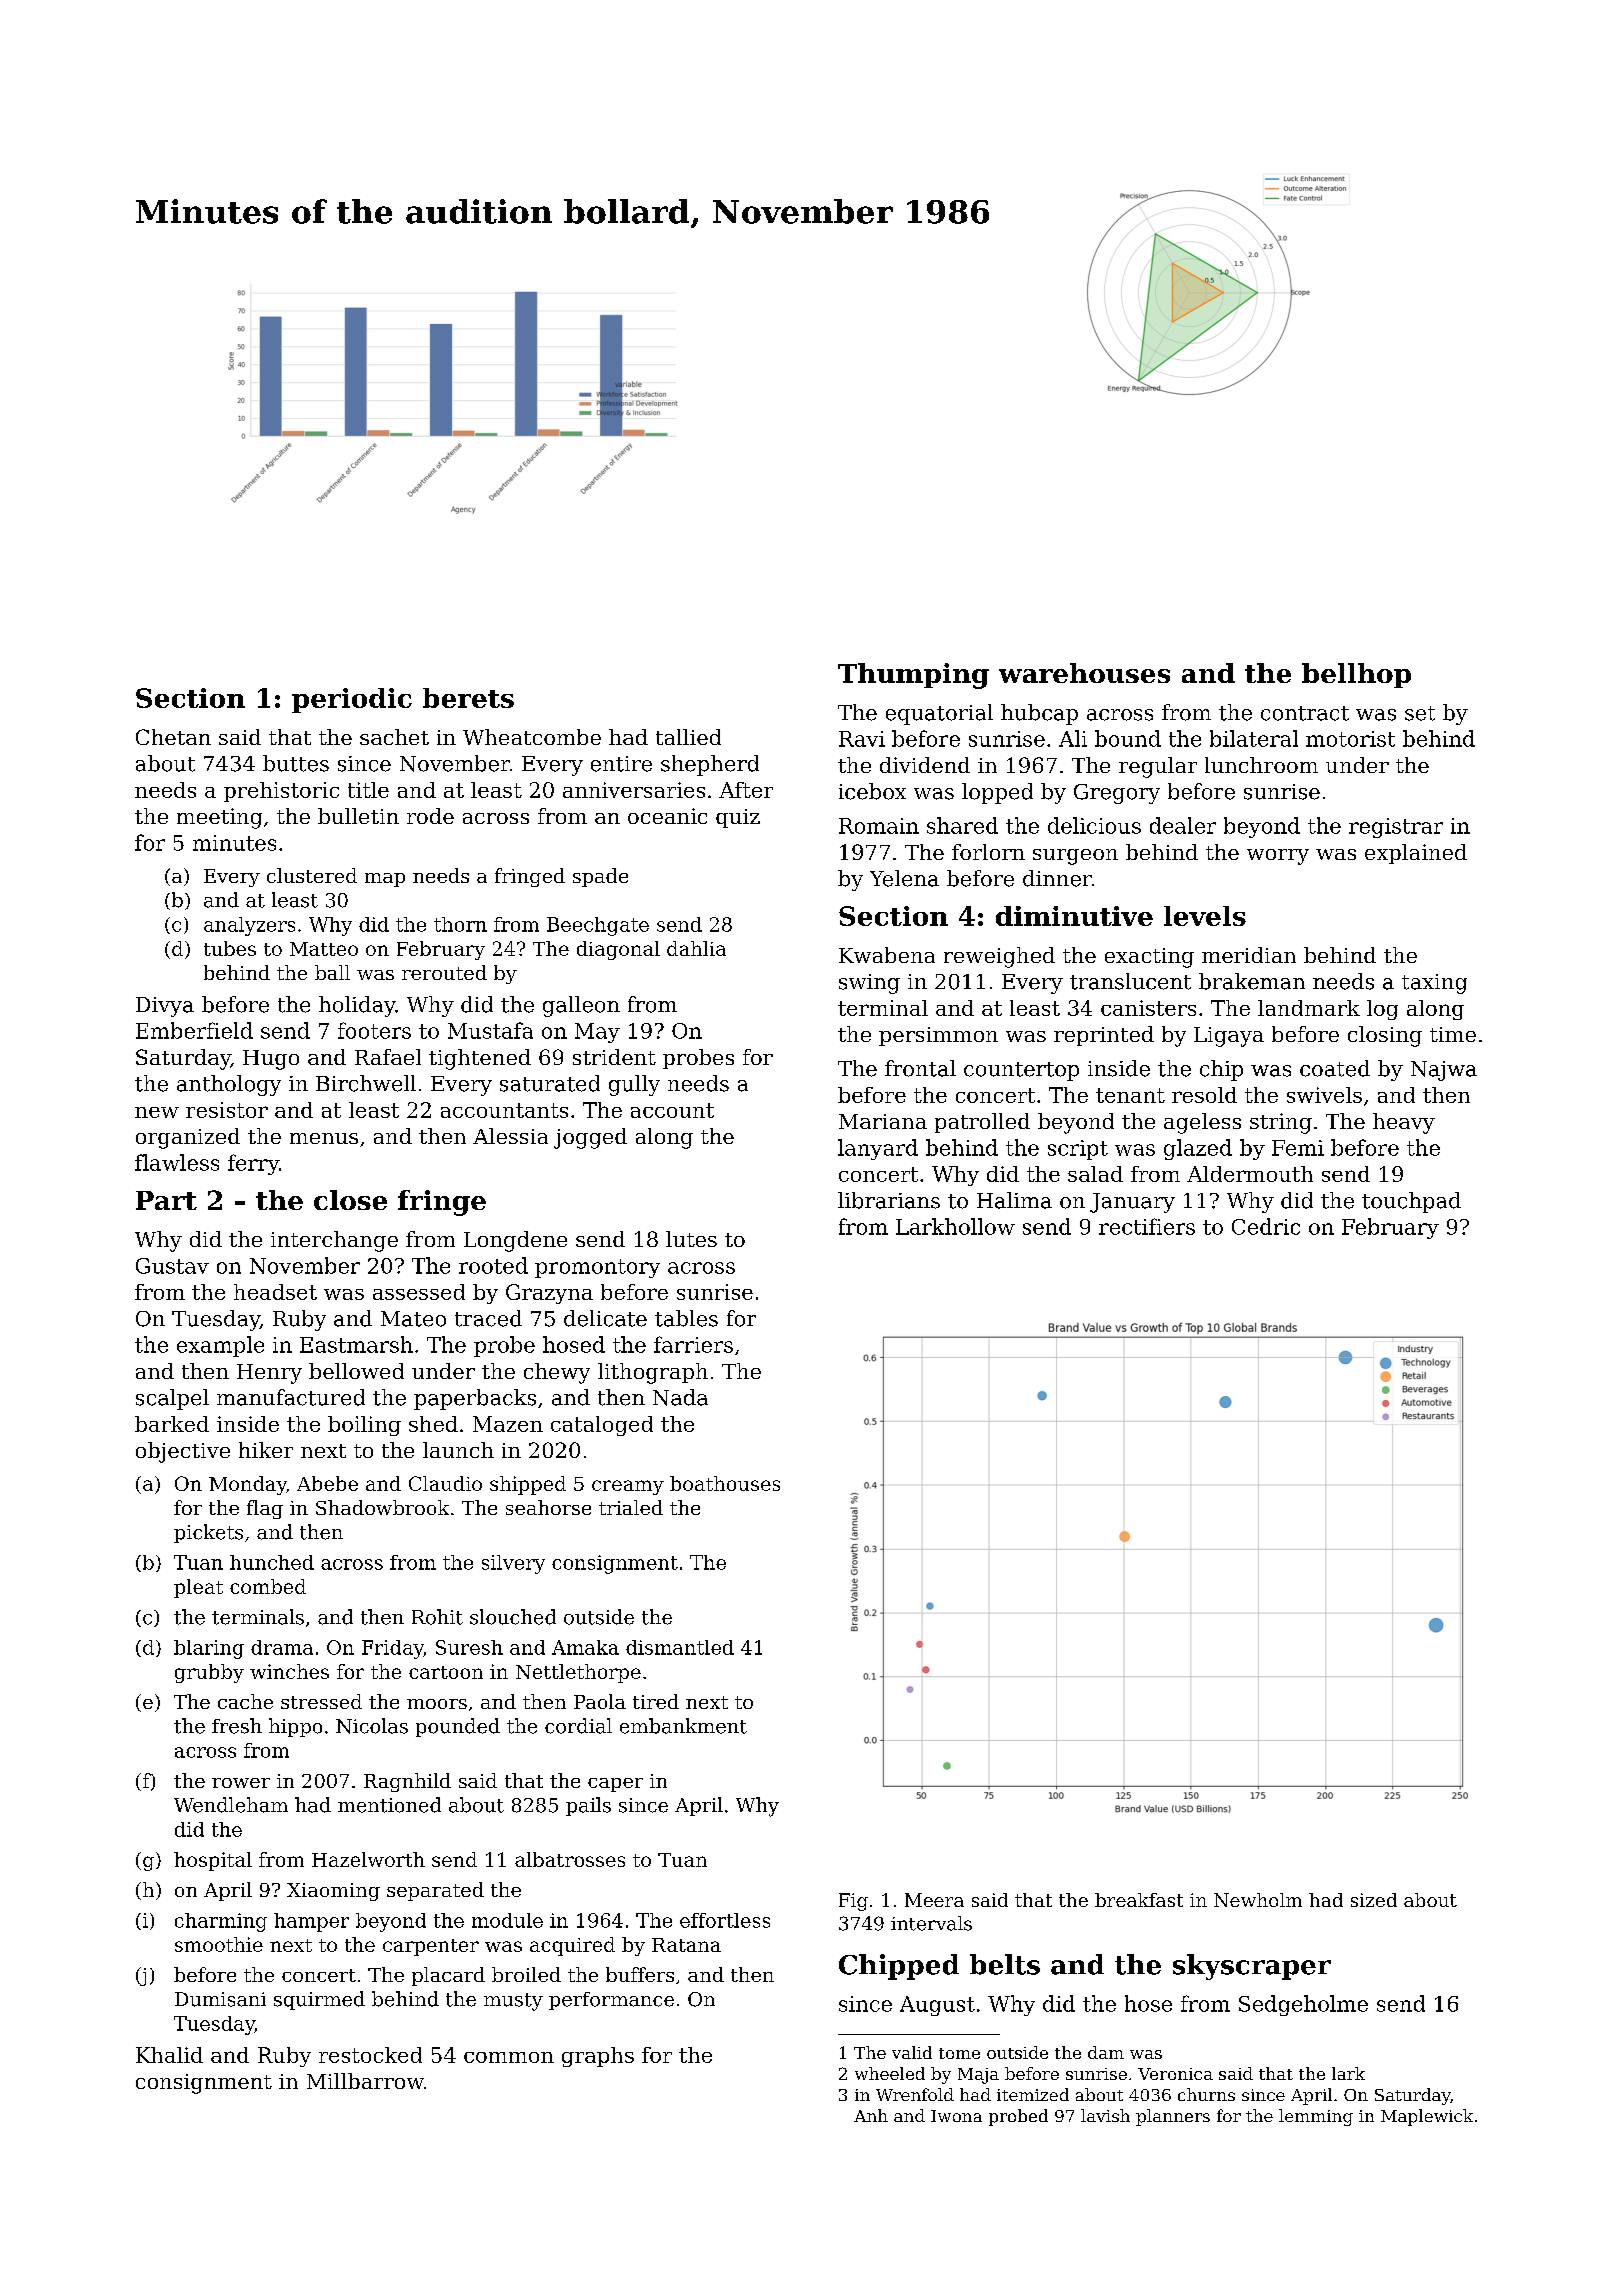 This screenshot has height=2292, width=1620. Describe the element at coordinates (1229, 1037) in the screenshot. I see `Ligaya` at that location.
